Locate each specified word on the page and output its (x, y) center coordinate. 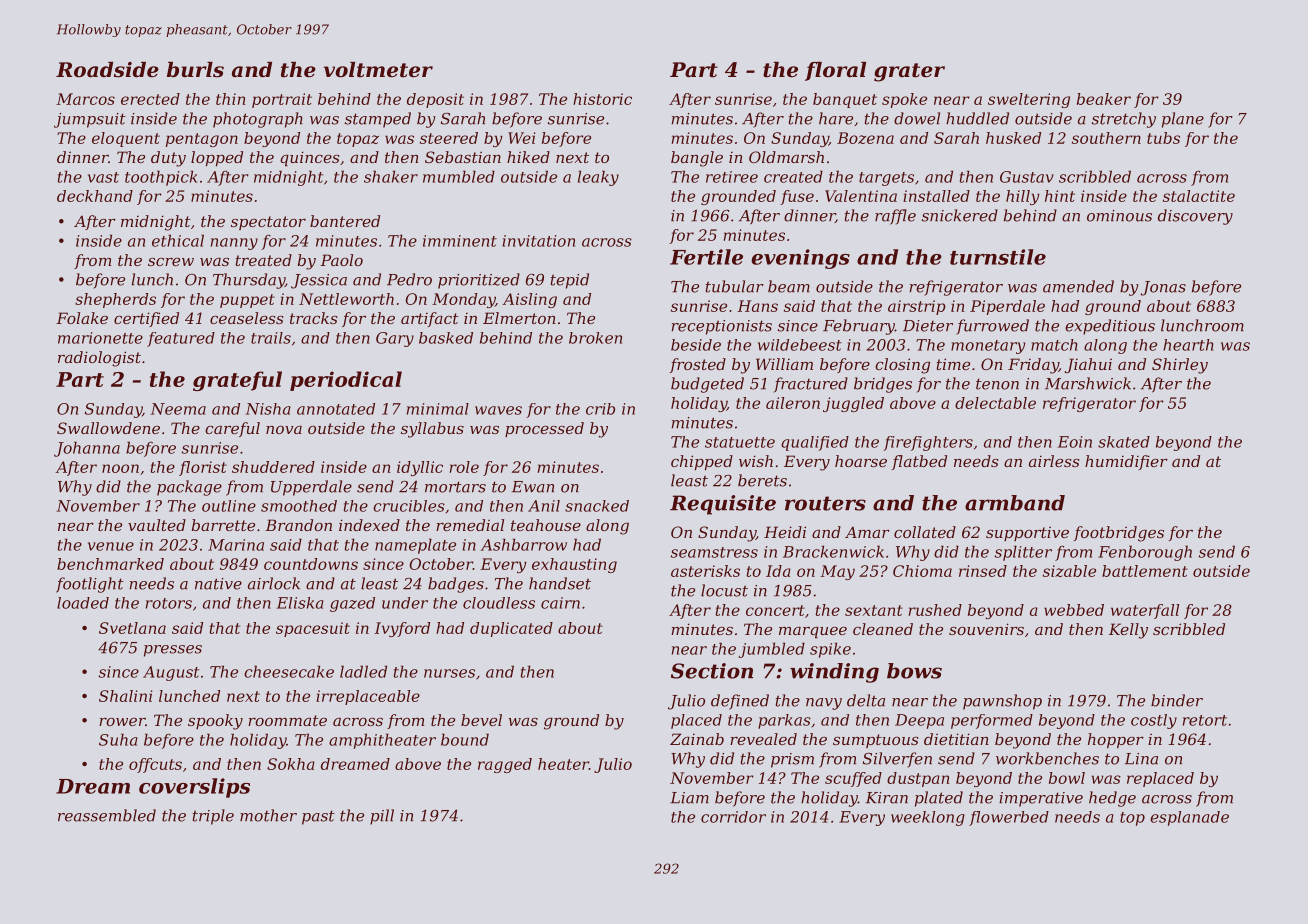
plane (1183, 120)
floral (835, 71)
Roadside (107, 70)
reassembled (107, 815)
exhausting (574, 565)
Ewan (533, 487)
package (189, 488)
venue (111, 546)
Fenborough (1145, 553)
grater (909, 72)
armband (1015, 503)
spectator (268, 223)
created (793, 176)
